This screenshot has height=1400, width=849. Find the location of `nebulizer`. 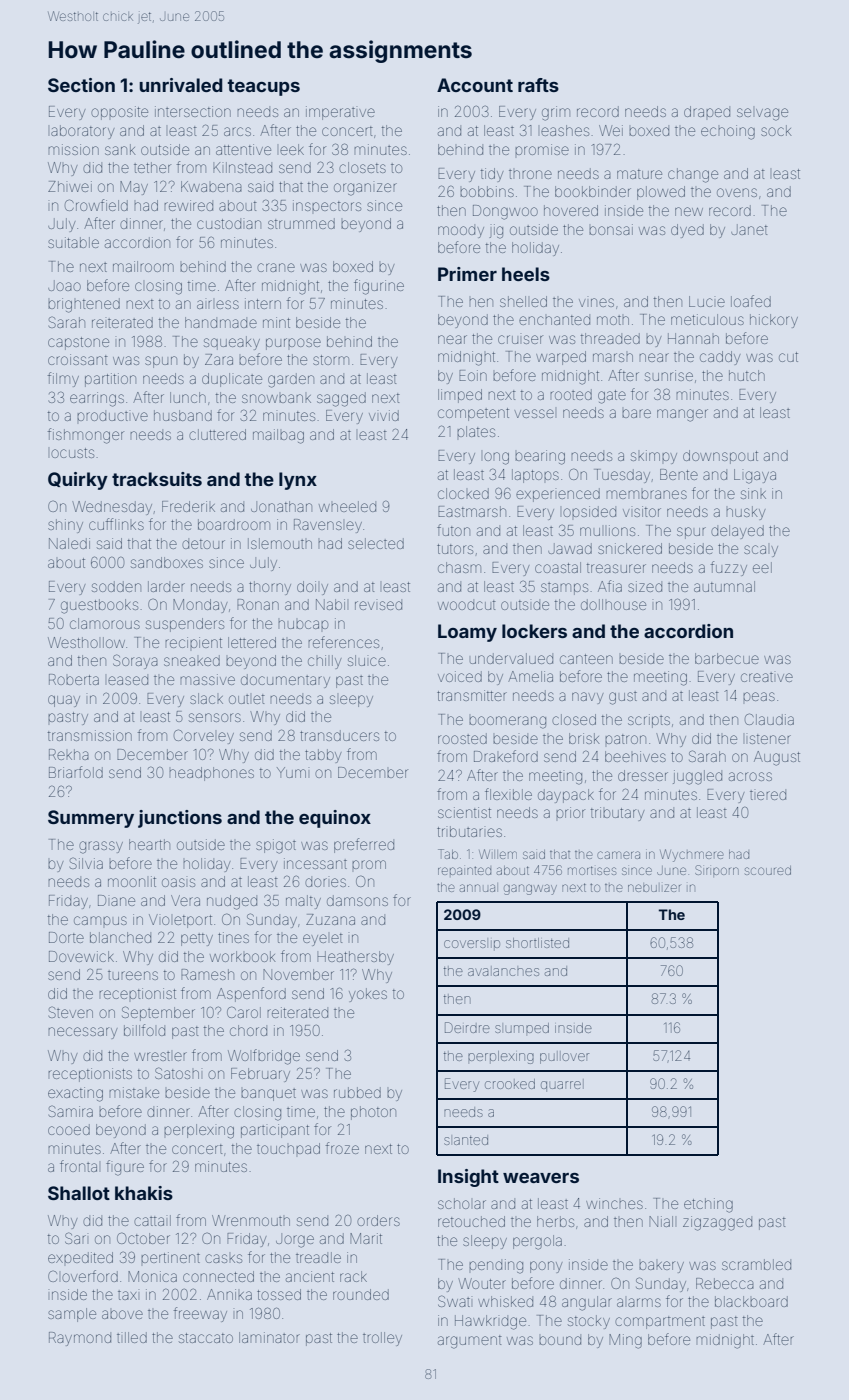

nebulizer is located at coordinates (654, 888).
